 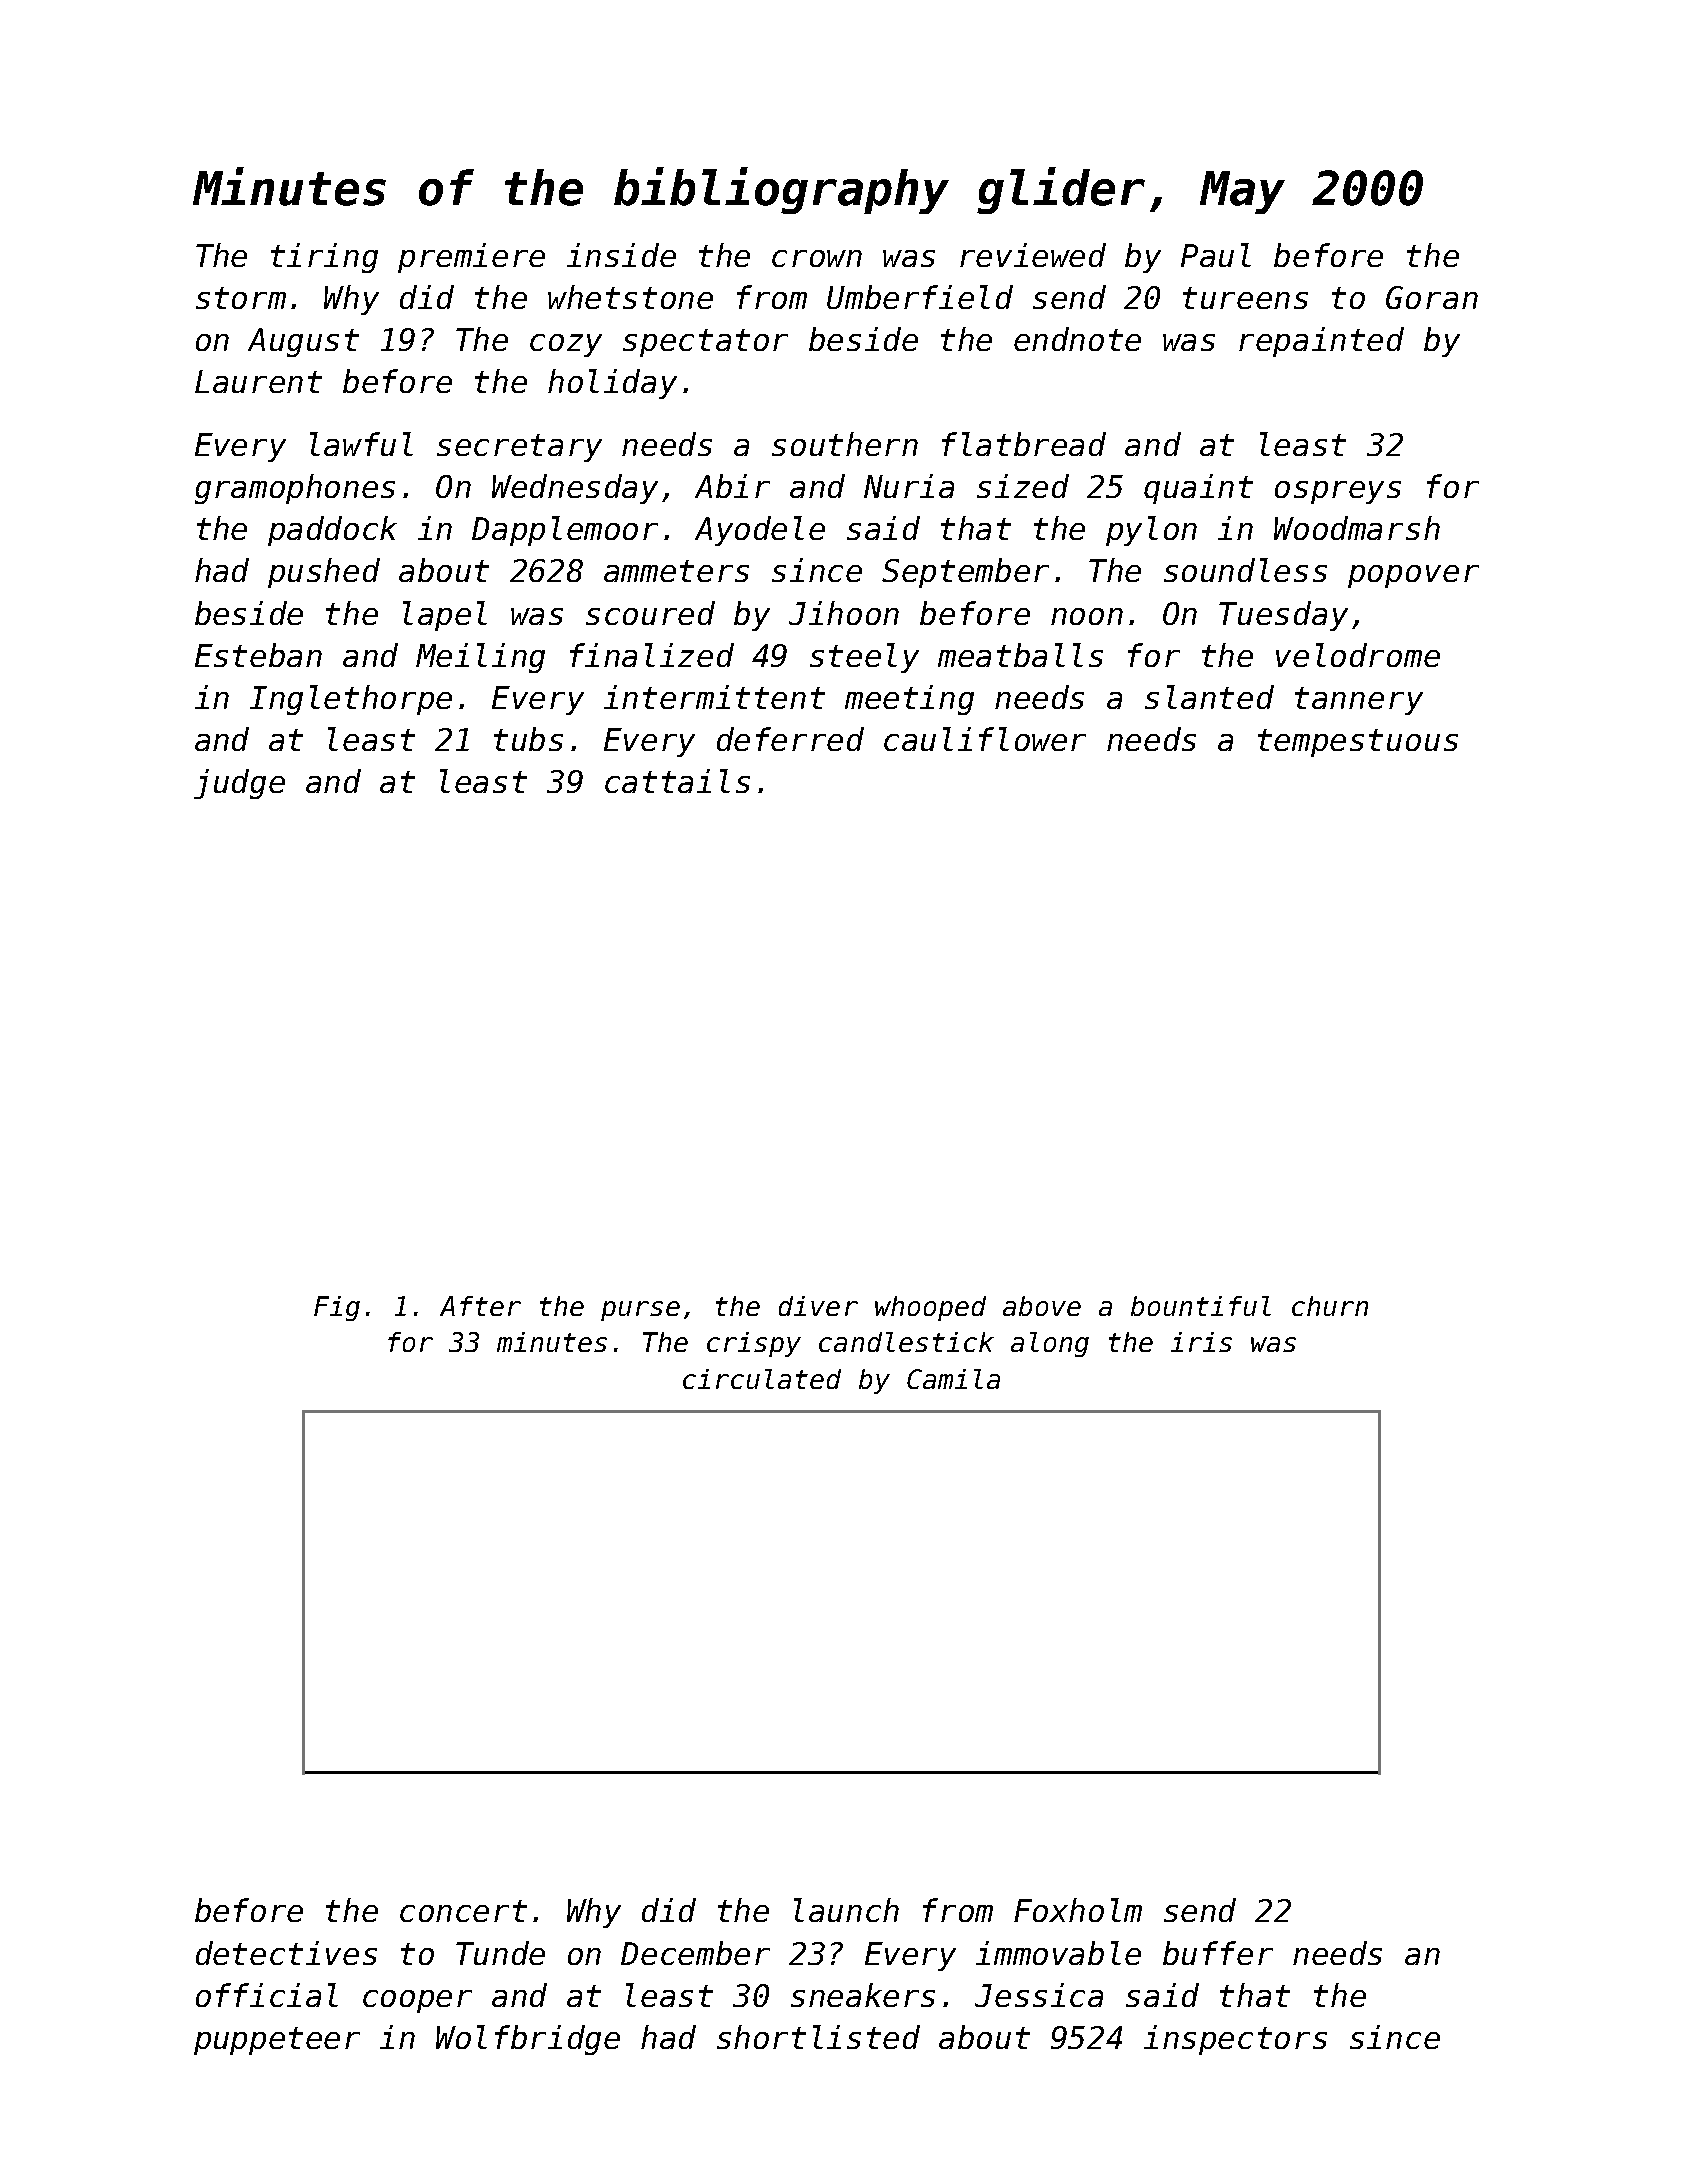 I want to click on Camila, so click(x=953, y=1379).
